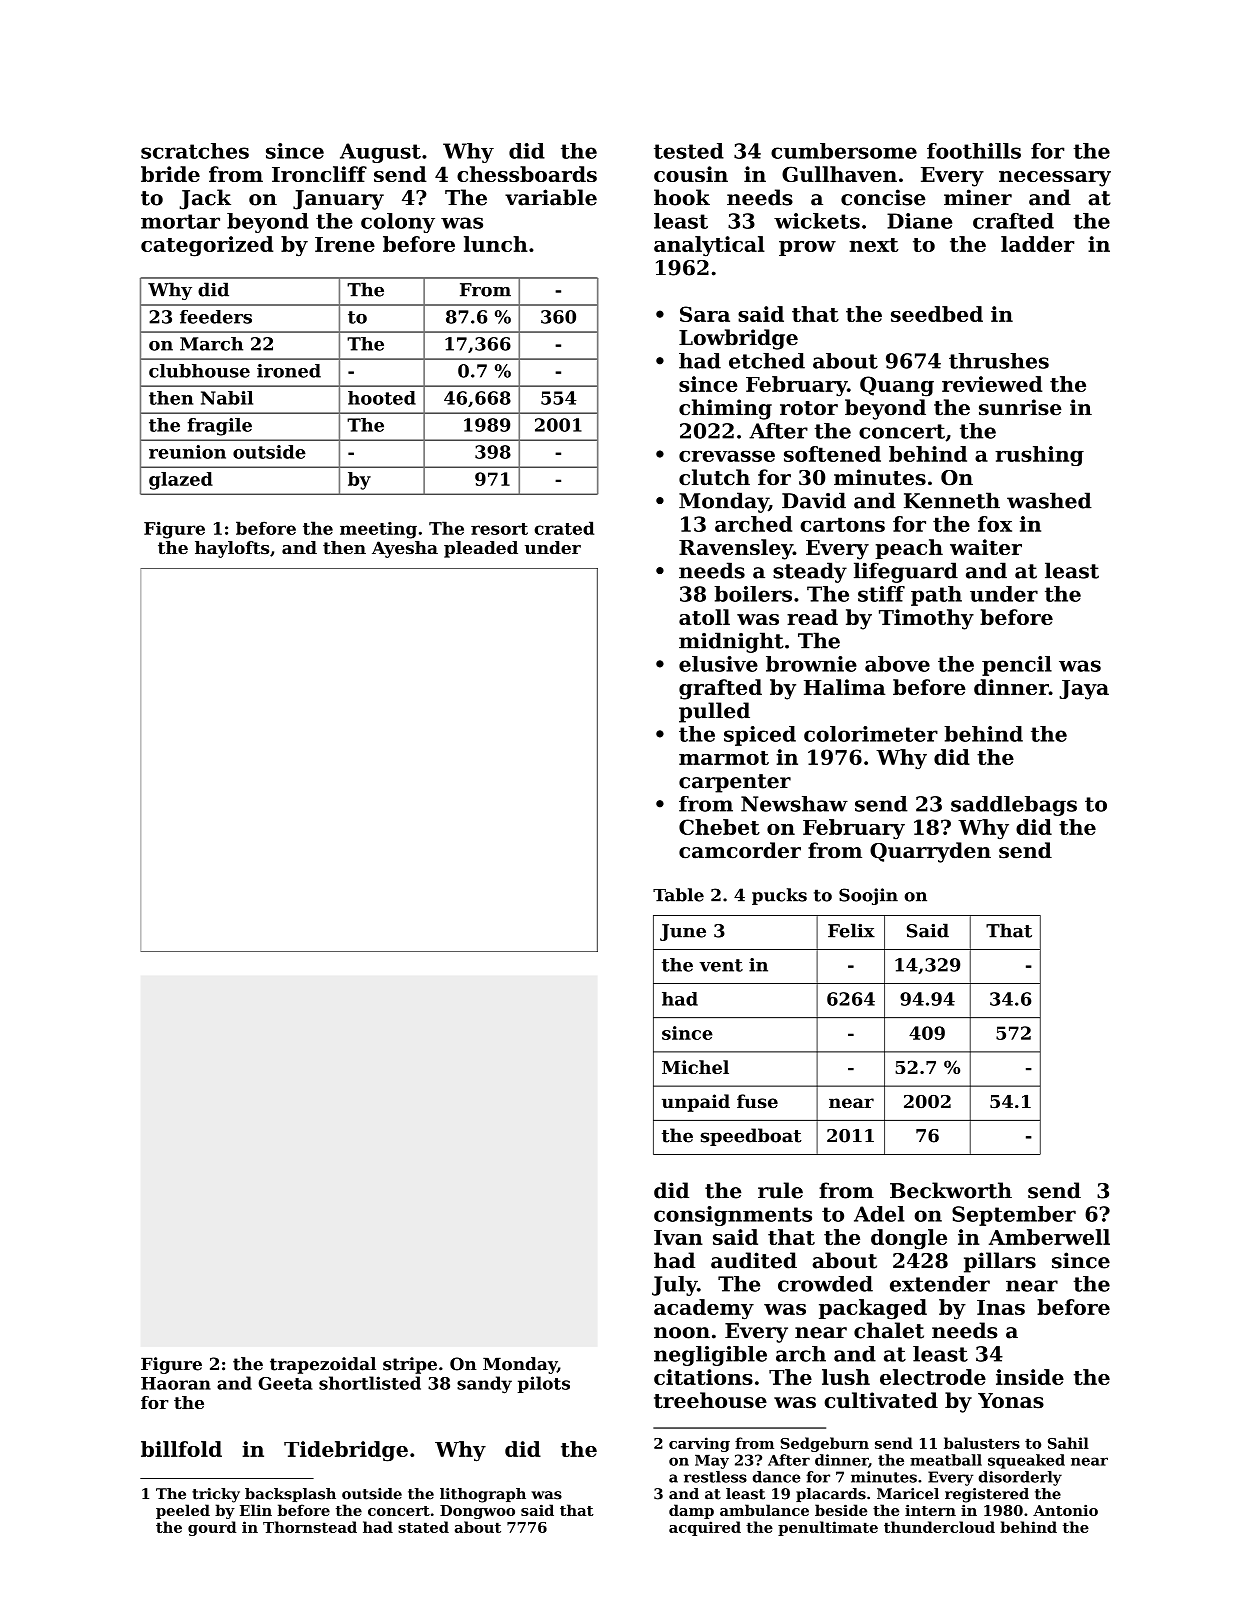  I want to click on Table, so click(678, 895).
